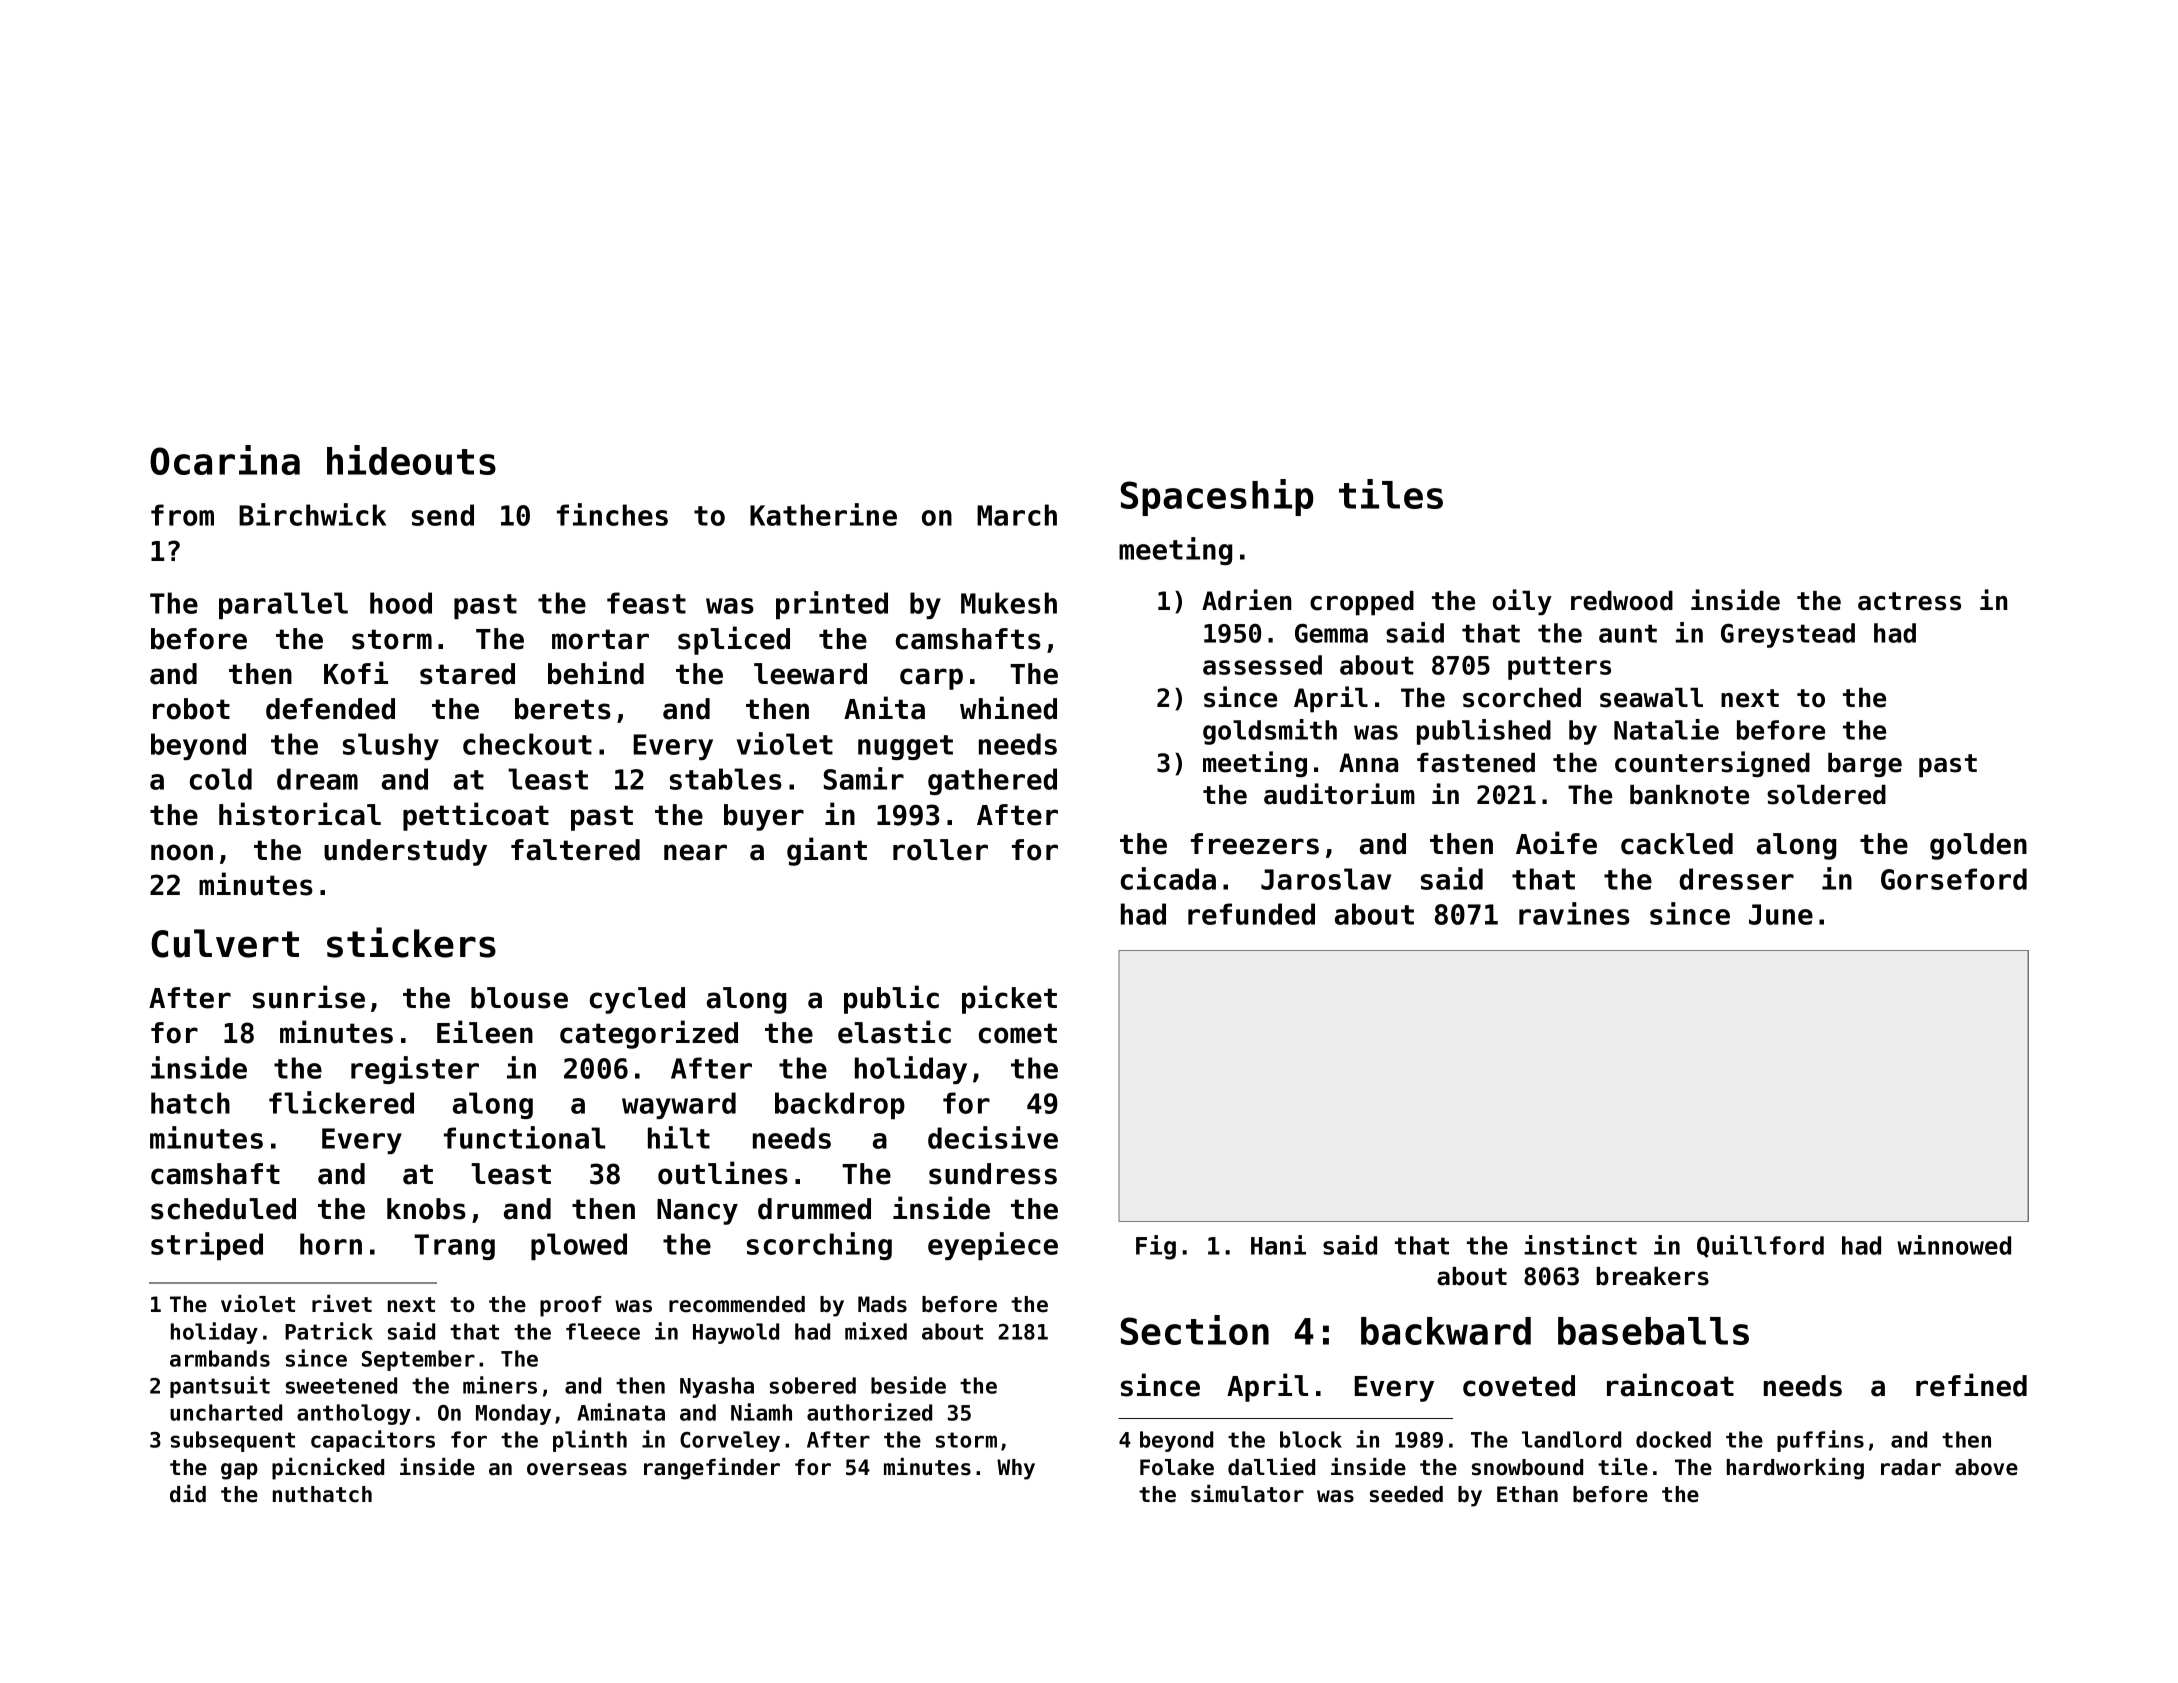 The image size is (2178, 1683). What do you see at coordinates (182, 852) in the document?
I see `noon` at bounding box center [182, 852].
